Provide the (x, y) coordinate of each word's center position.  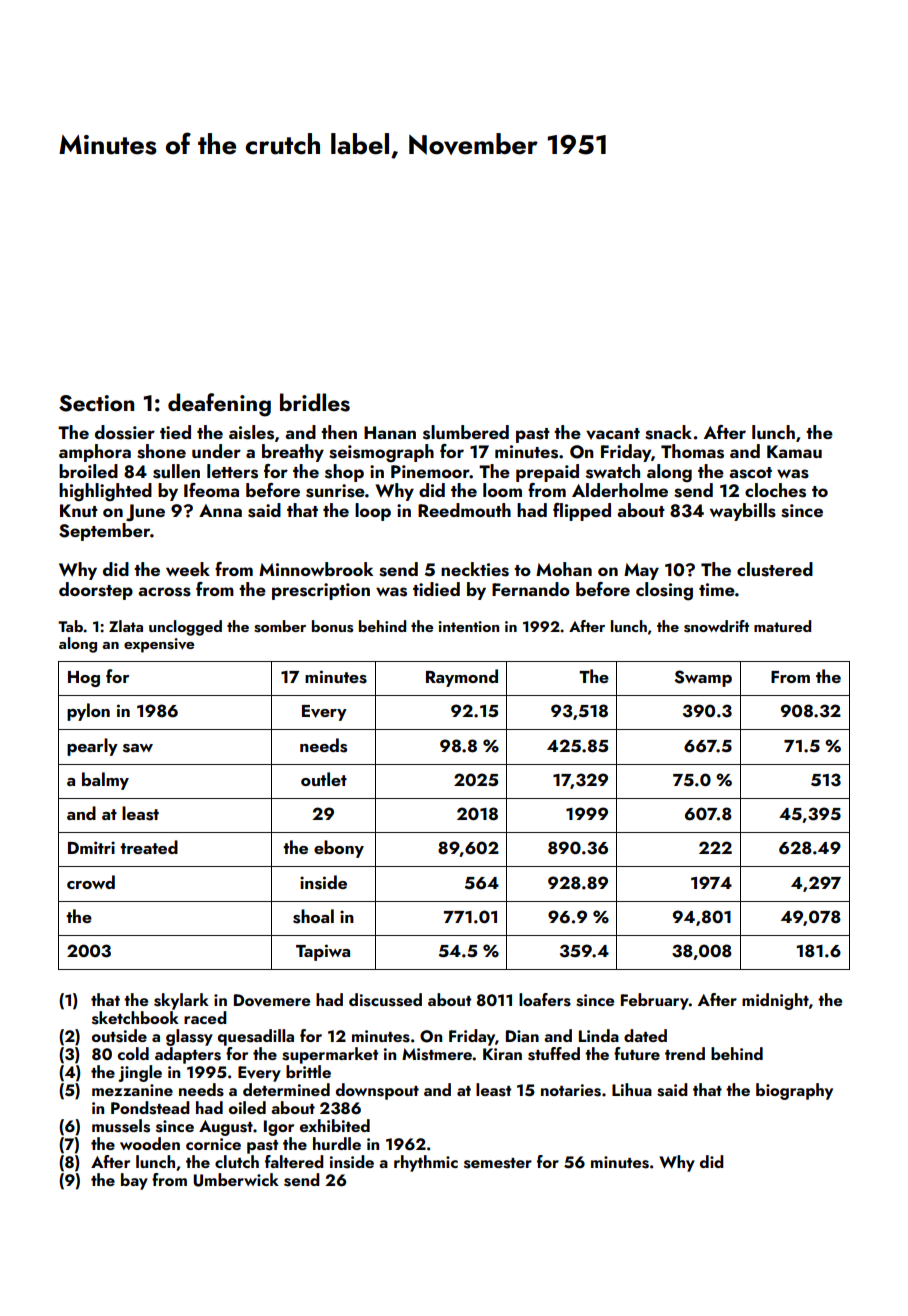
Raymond (462, 678)
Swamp (703, 678)
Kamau (794, 451)
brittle (308, 1071)
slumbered (466, 432)
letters (232, 471)
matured (782, 626)
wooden (150, 1143)
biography (794, 1091)
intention (468, 626)
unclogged (185, 628)
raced (205, 1017)
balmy (105, 781)
